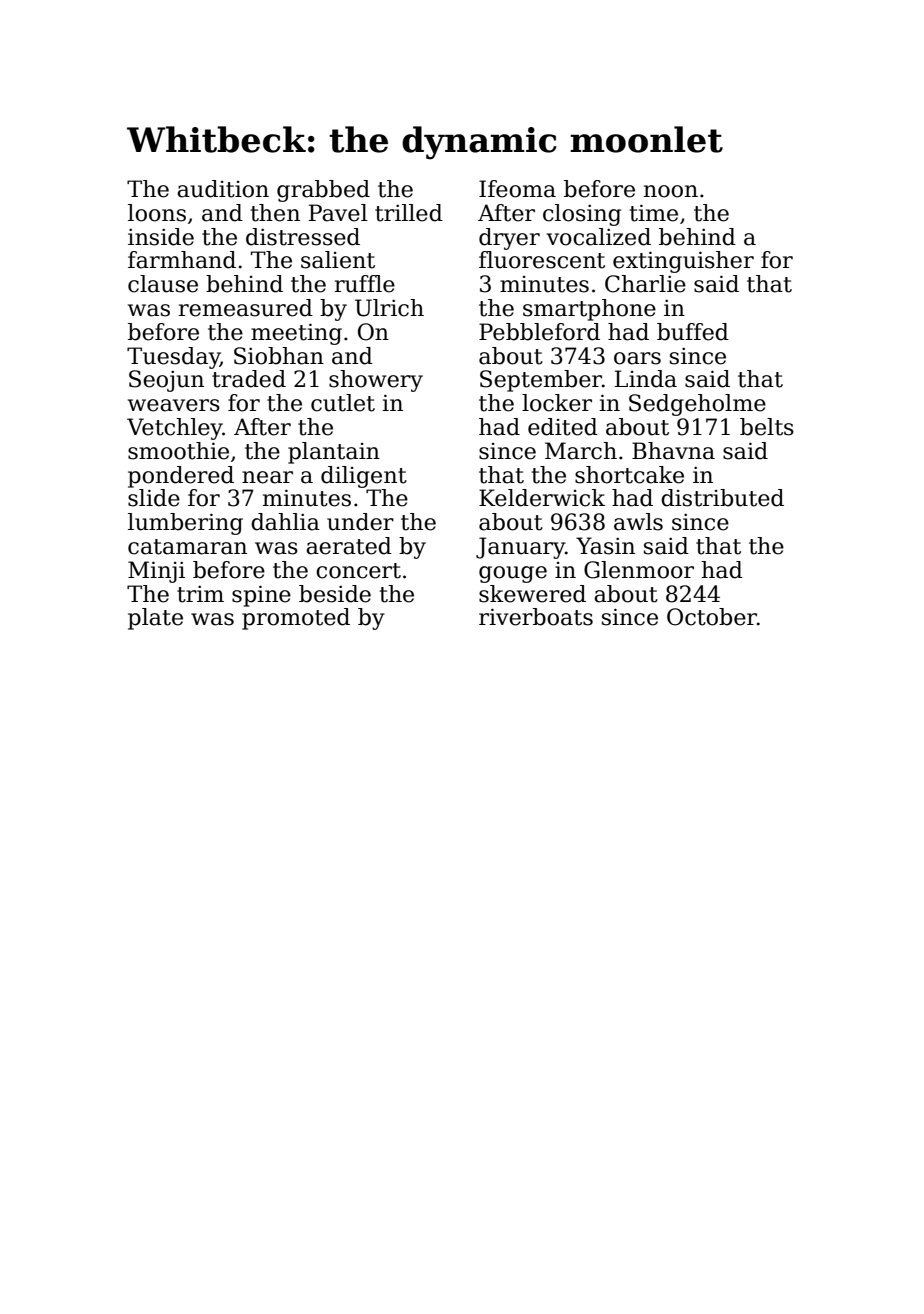 The height and width of the screenshot is (1314, 924). What do you see at coordinates (358, 571) in the screenshot?
I see `concert` at bounding box center [358, 571].
